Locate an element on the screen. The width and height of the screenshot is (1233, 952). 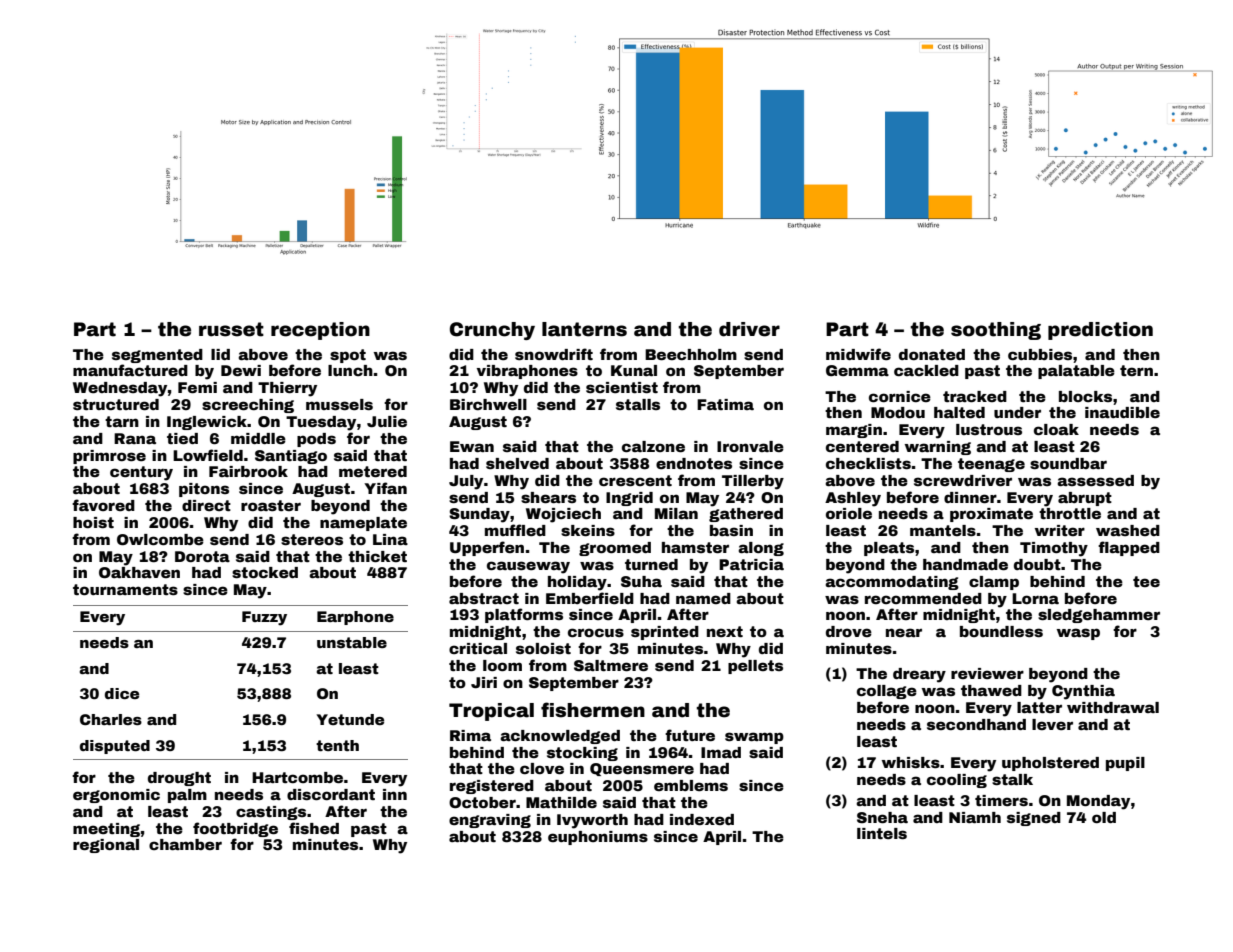
Crunchy is located at coordinates (492, 331).
